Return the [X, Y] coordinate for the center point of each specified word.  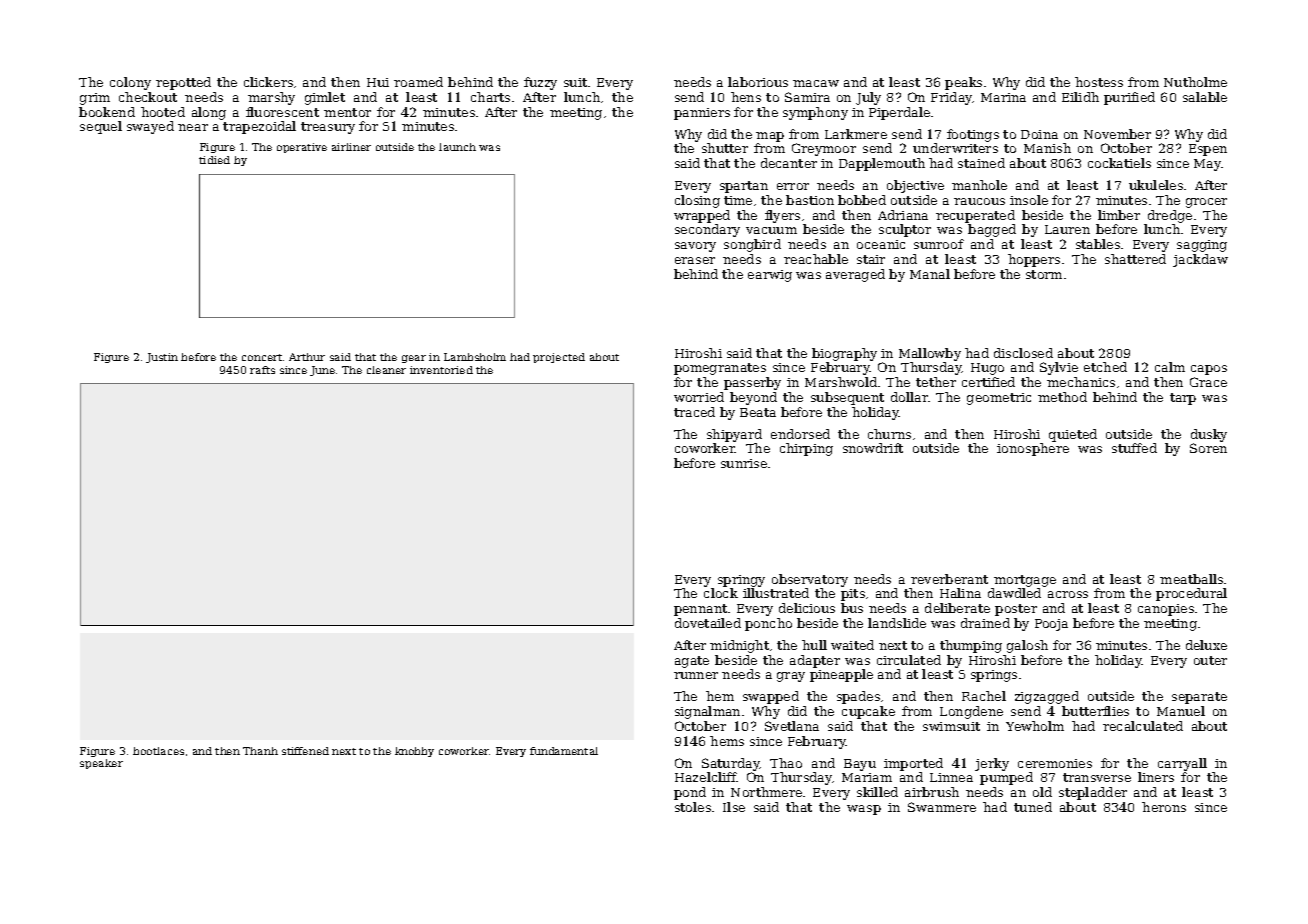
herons [1164, 807]
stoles [693, 807]
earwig [770, 276]
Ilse [734, 807]
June [322, 371]
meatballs [1191, 579]
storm [1044, 274]
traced [694, 412]
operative [302, 148]
